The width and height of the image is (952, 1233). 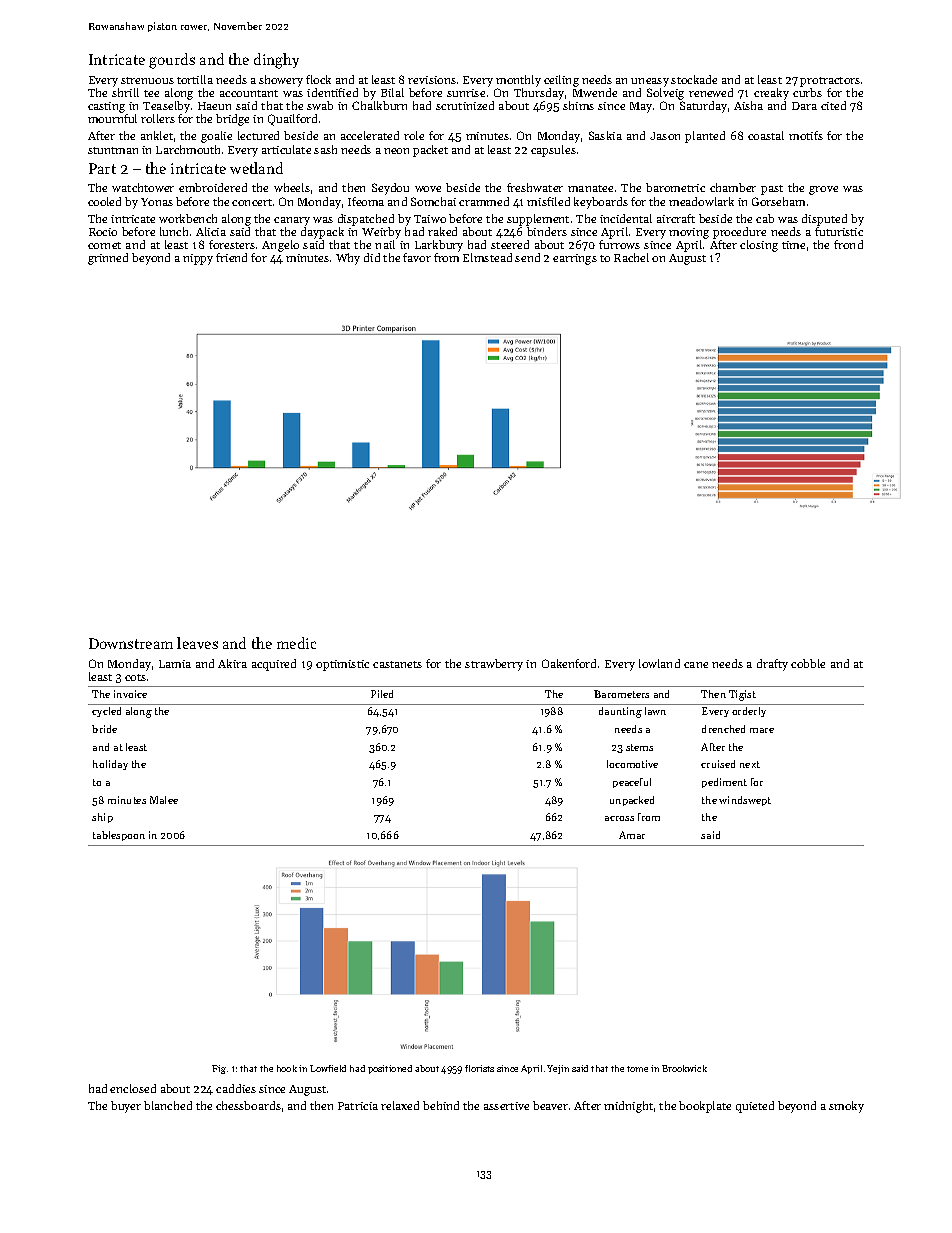 What do you see at coordinates (197, 643) in the image?
I see `leaves` at bounding box center [197, 643].
